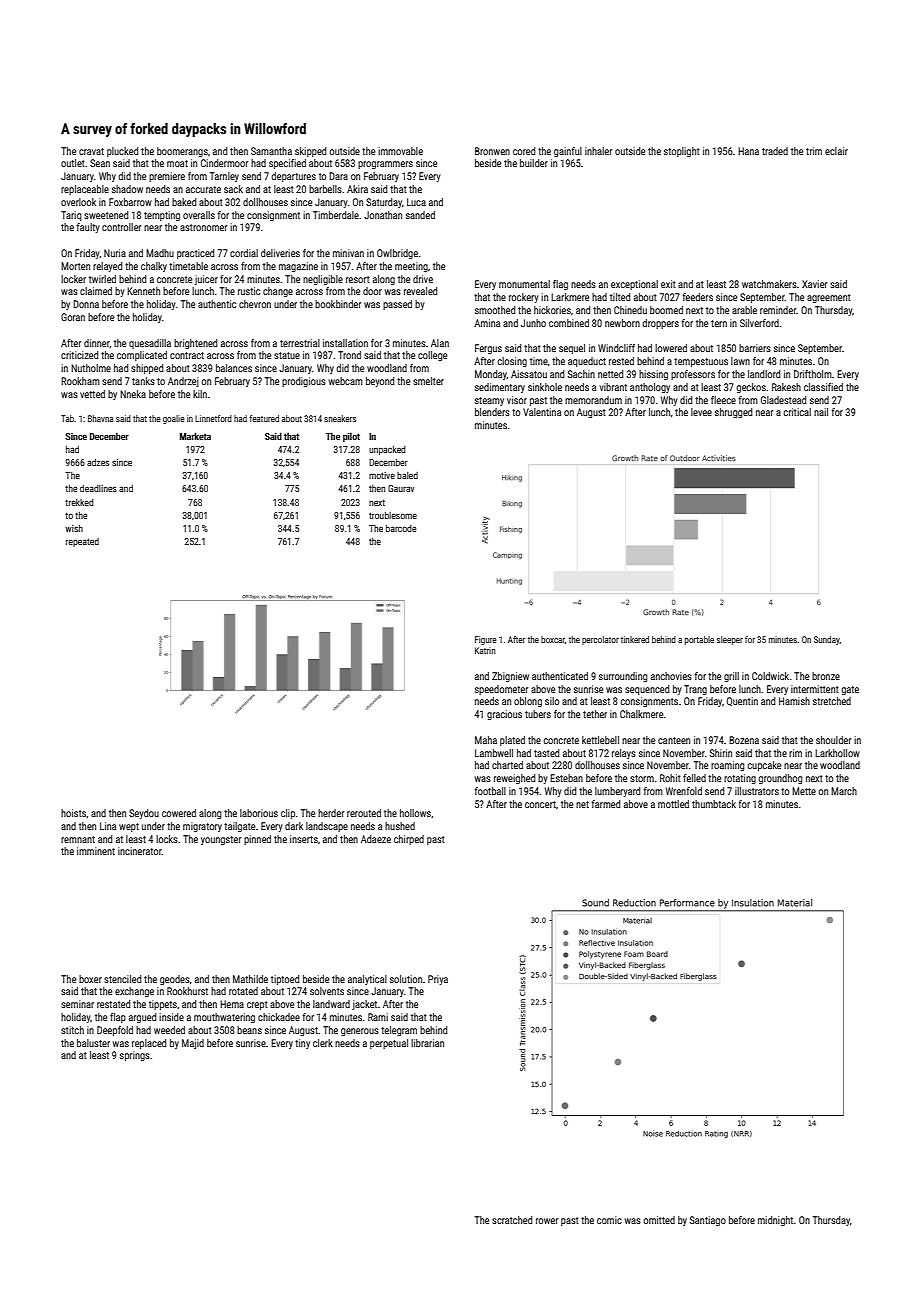 Image resolution: width=924 pixels, height=1308 pixels. I want to click on Santiago, so click(708, 1221).
